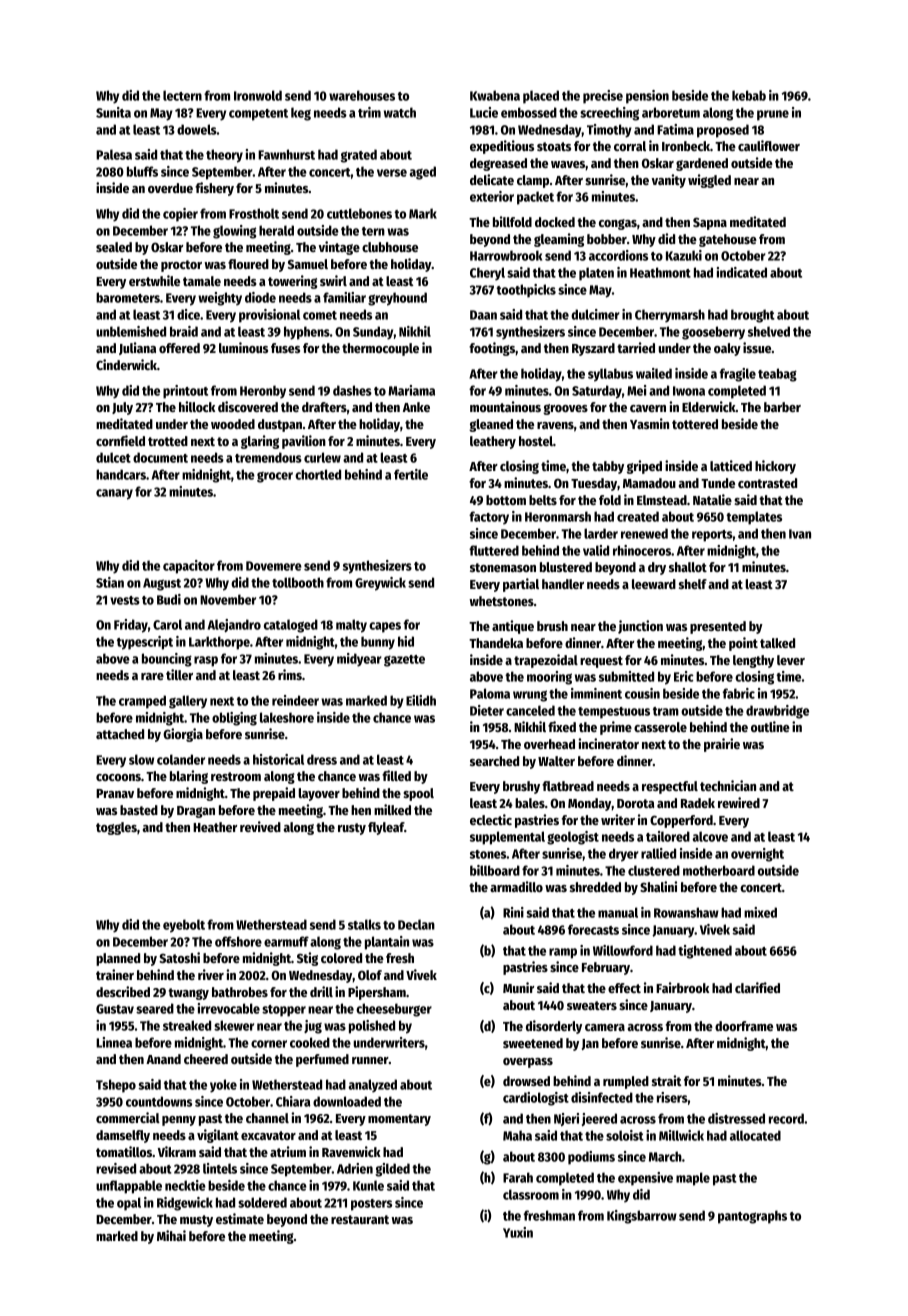 Image resolution: width=908 pixels, height=1316 pixels. I want to click on drawbridge, so click(777, 712).
